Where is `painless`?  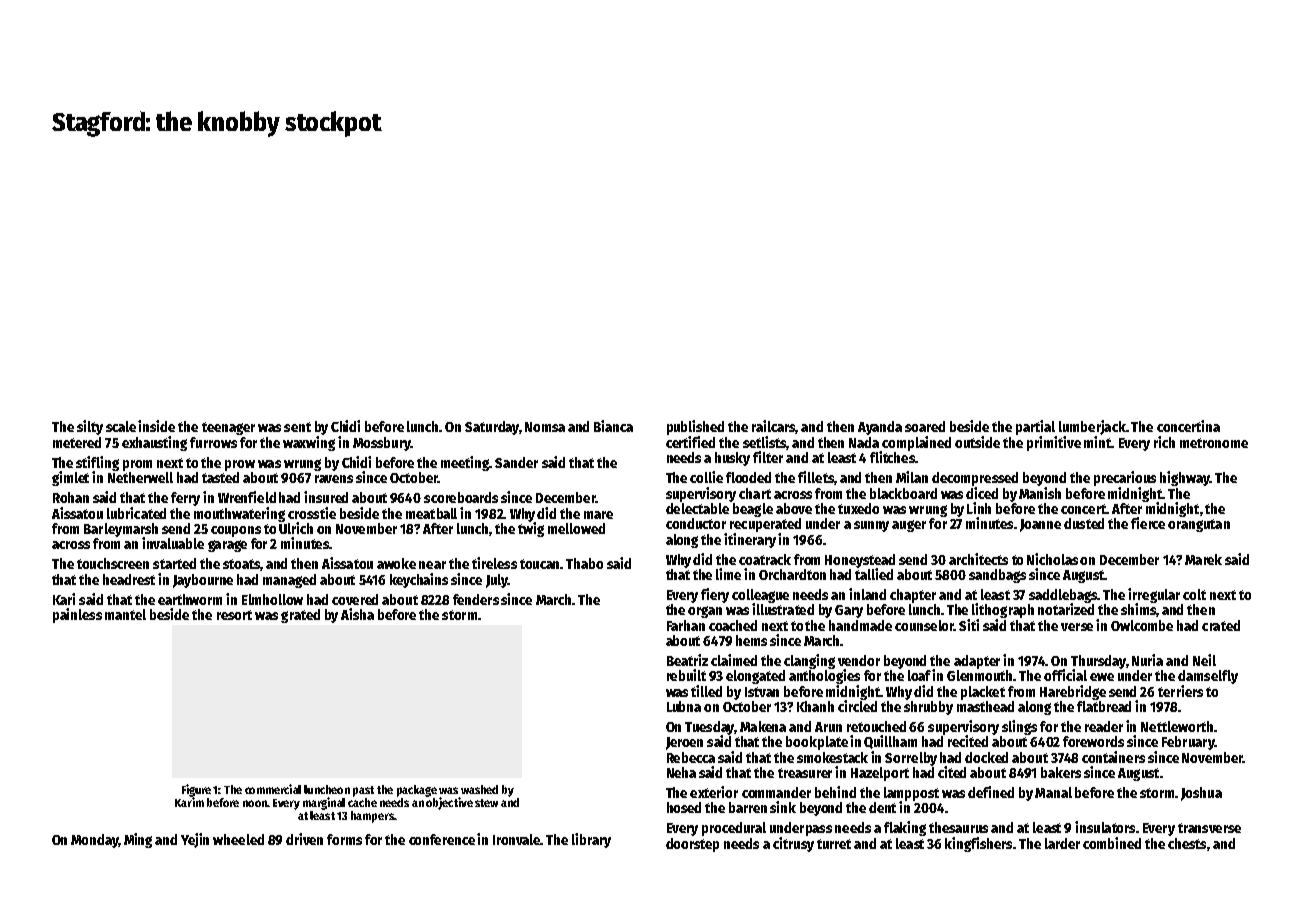 painless is located at coordinates (77, 615).
